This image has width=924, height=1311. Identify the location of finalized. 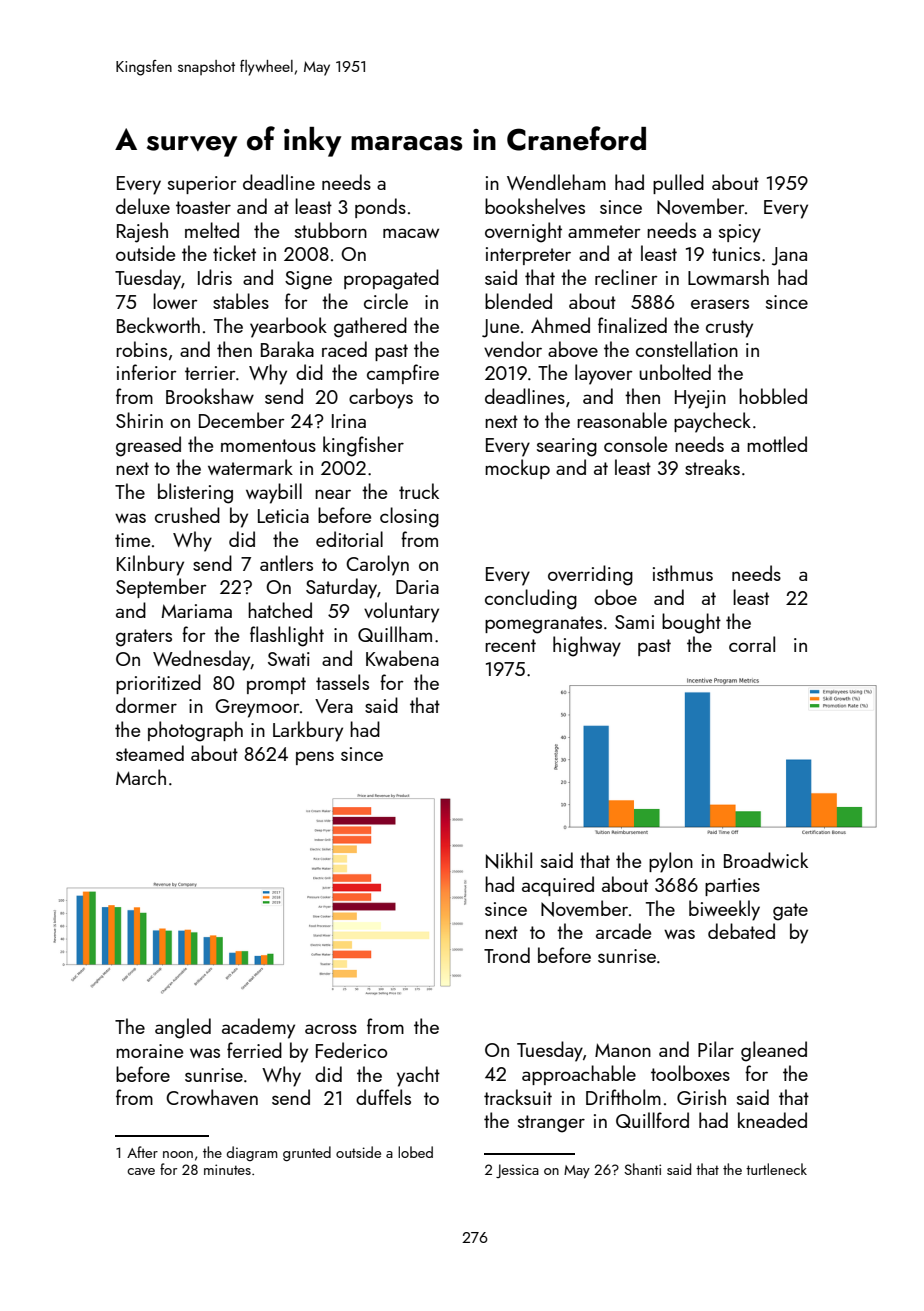
(632, 325).
